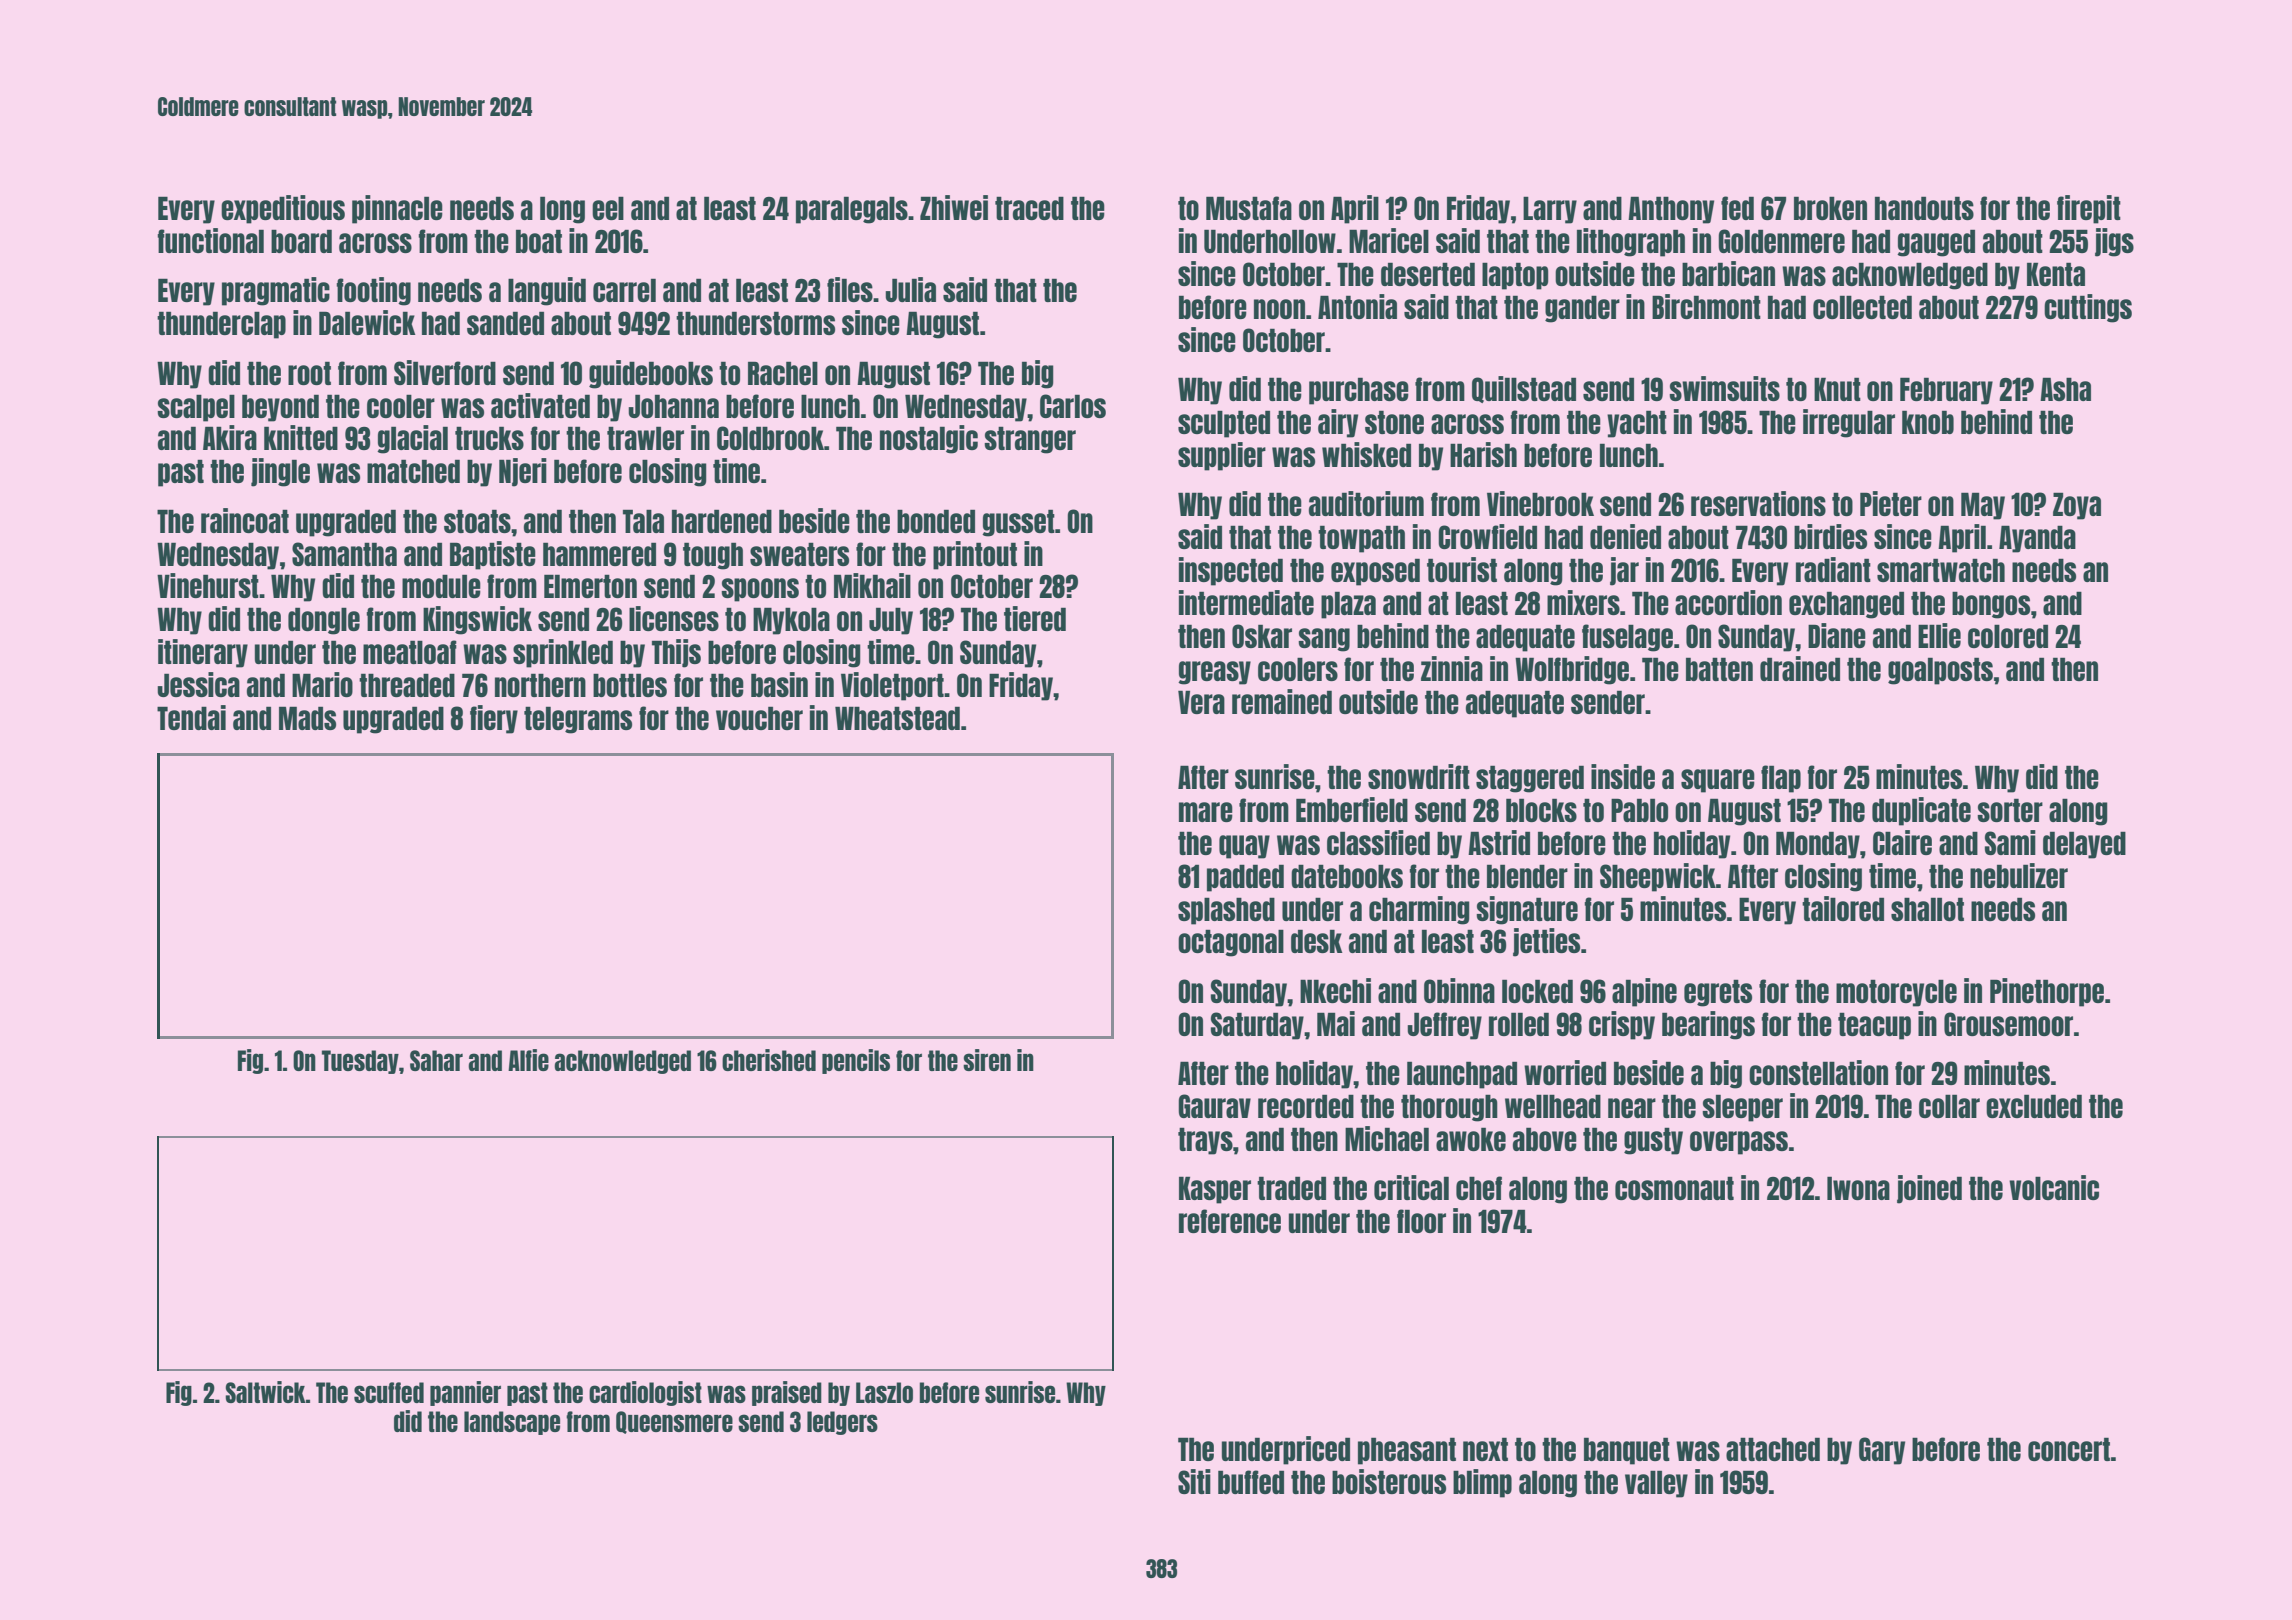  I want to click on Tuesday, so click(360, 1062).
